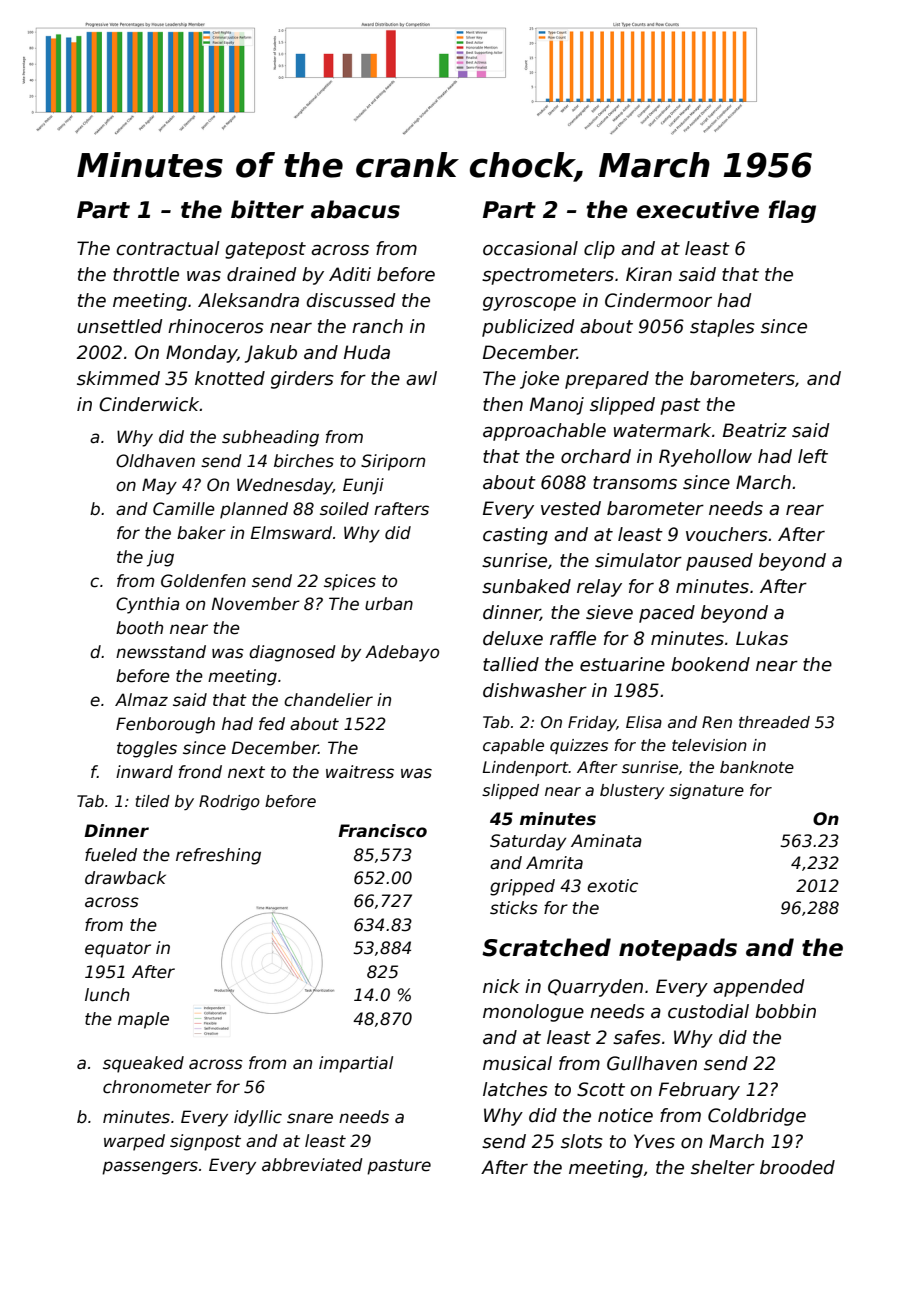 The height and width of the screenshot is (1311, 924). What do you see at coordinates (530, 248) in the screenshot?
I see `occasional` at bounding box center [530, 248].
